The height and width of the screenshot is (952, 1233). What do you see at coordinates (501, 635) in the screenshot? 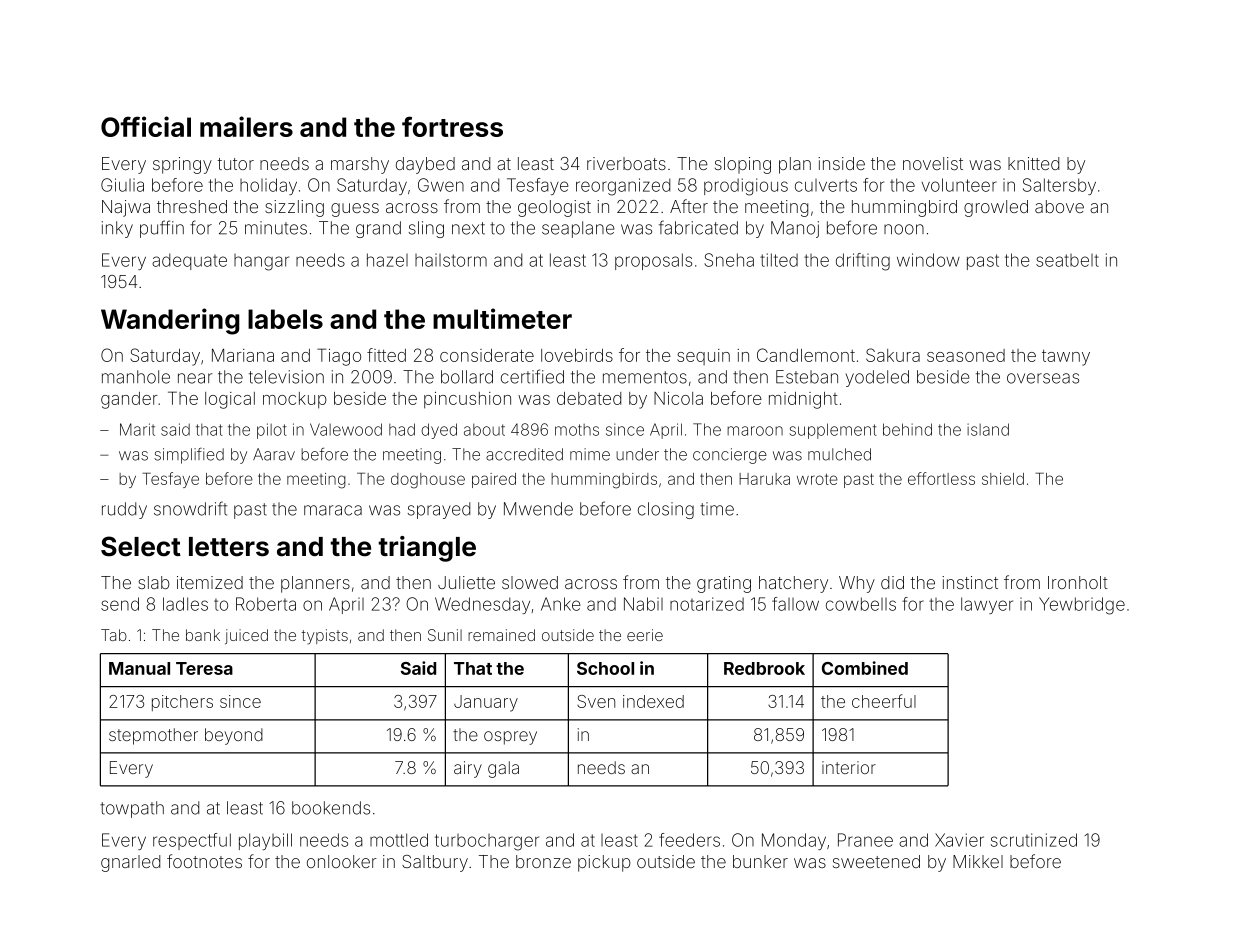
I see `remained` at bounding box center [501, 635].
